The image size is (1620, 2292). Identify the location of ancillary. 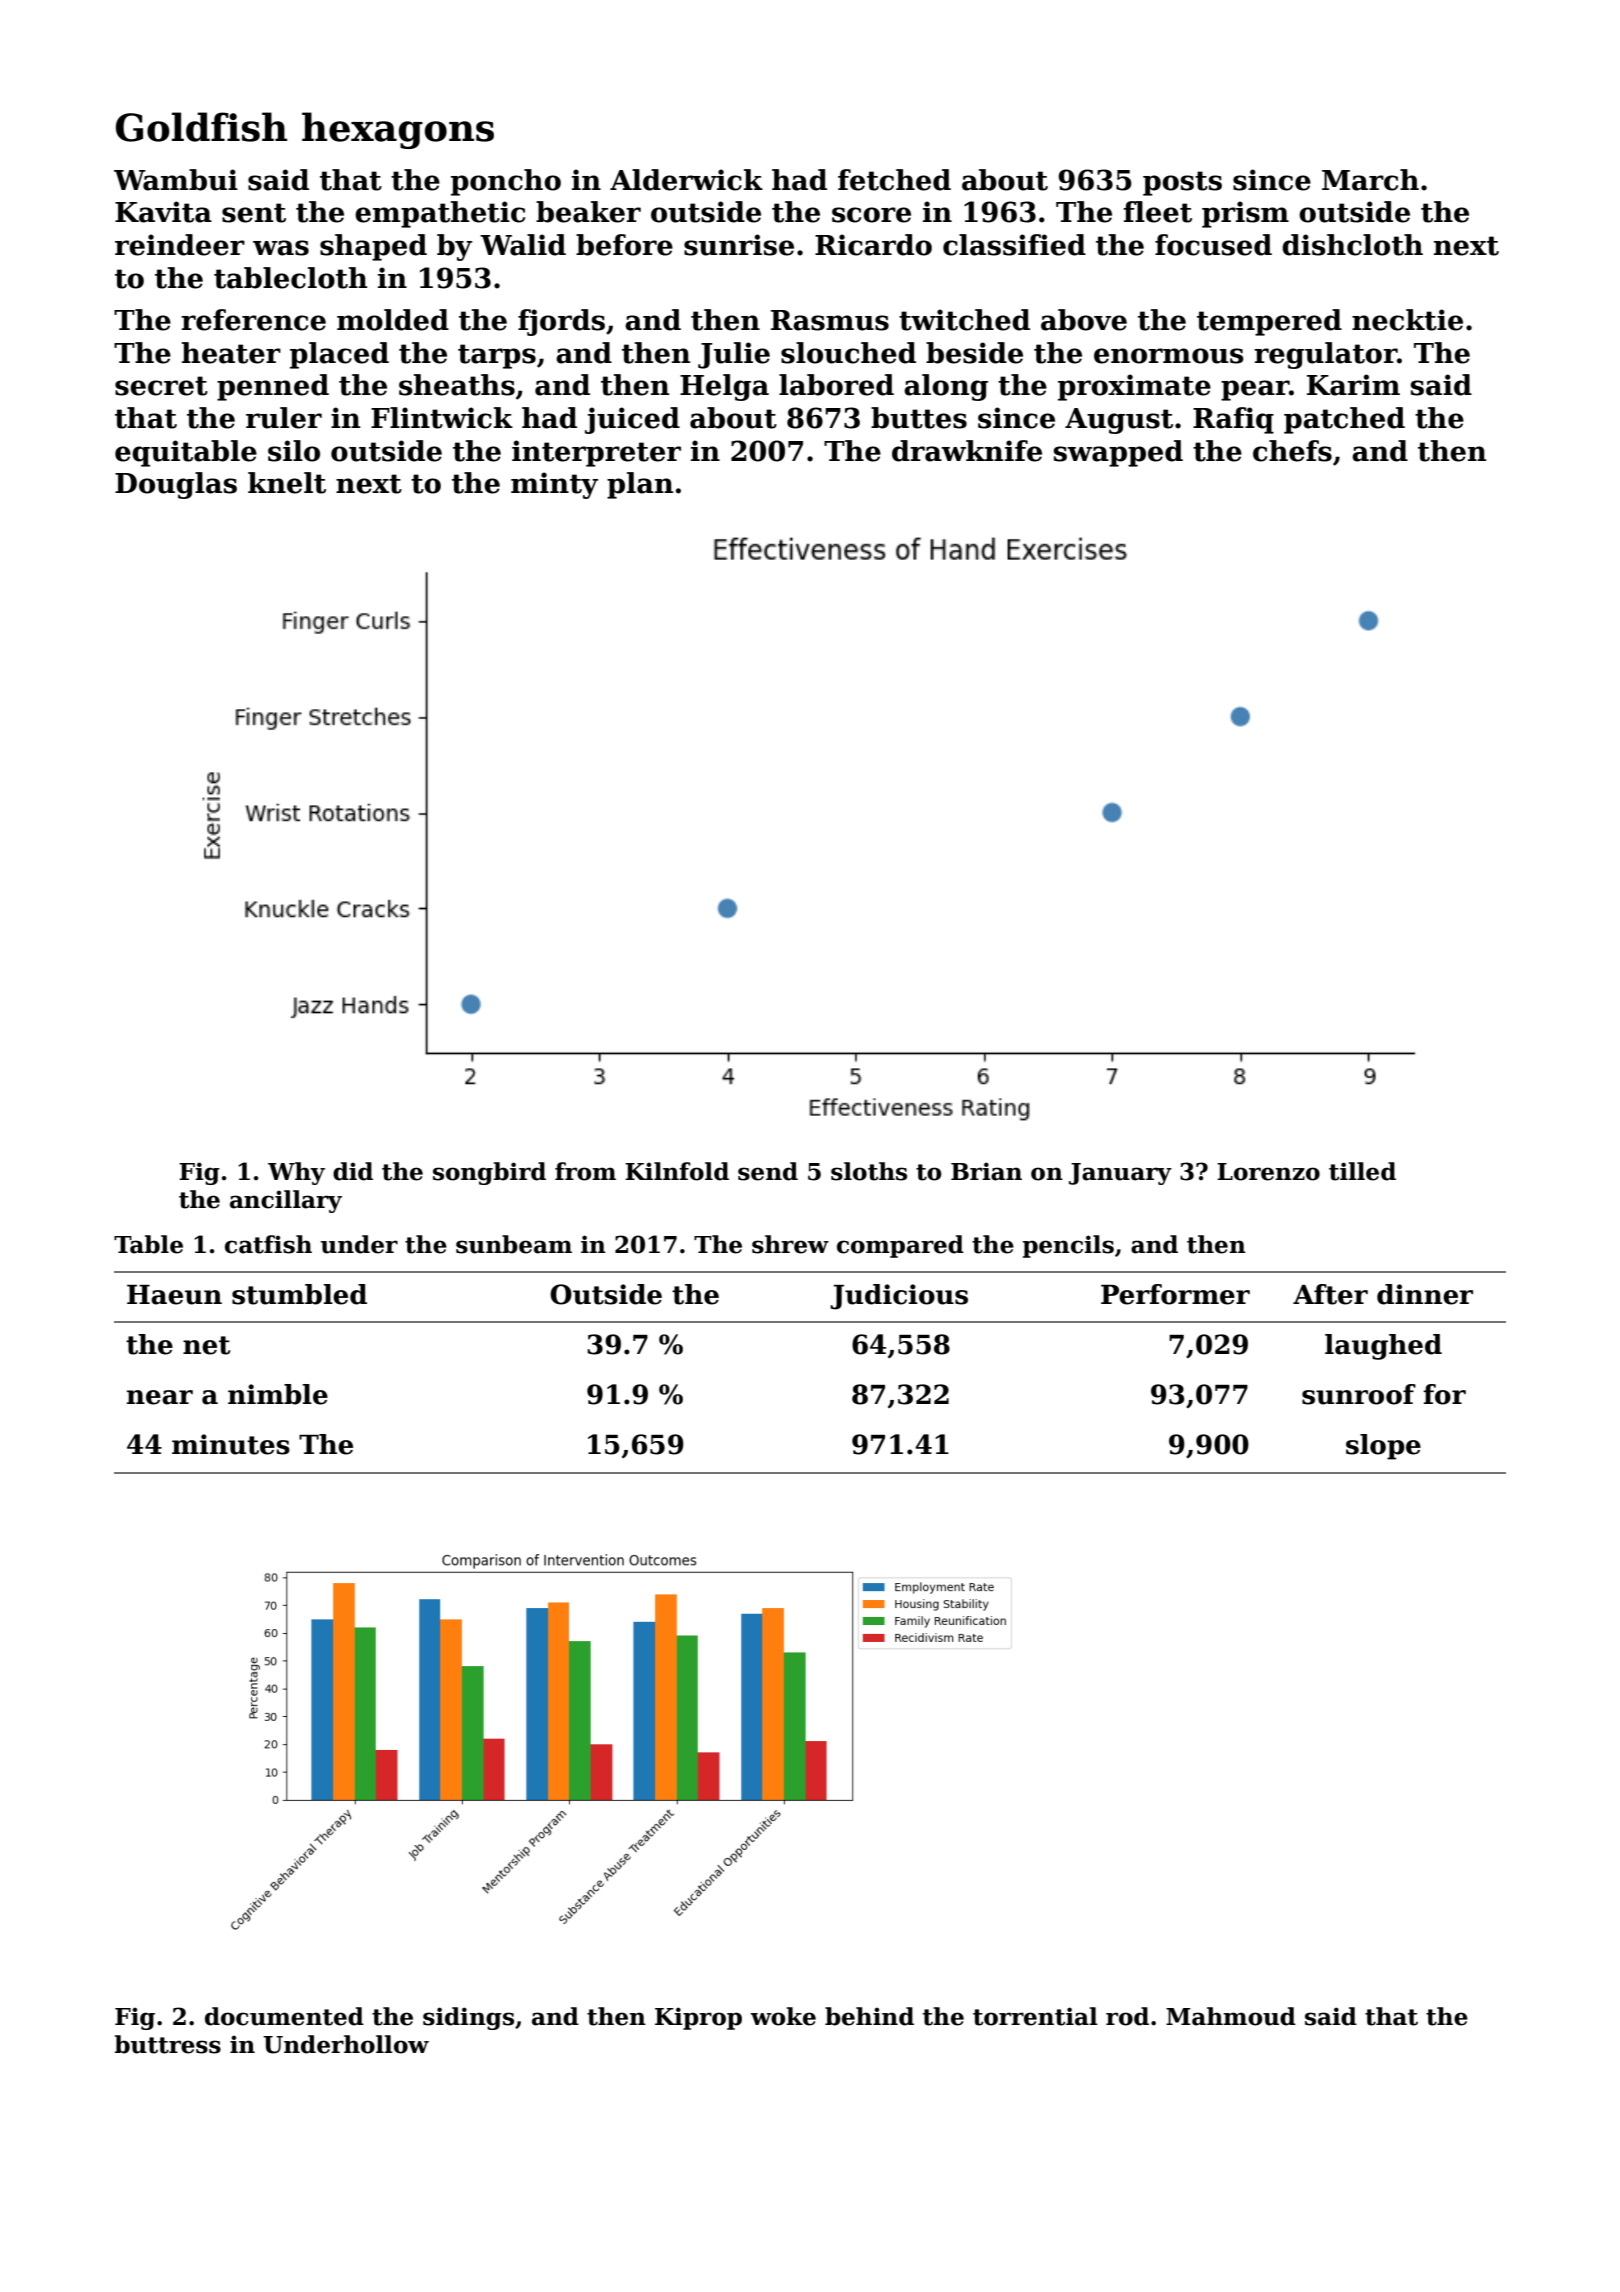
(286, 1201).
